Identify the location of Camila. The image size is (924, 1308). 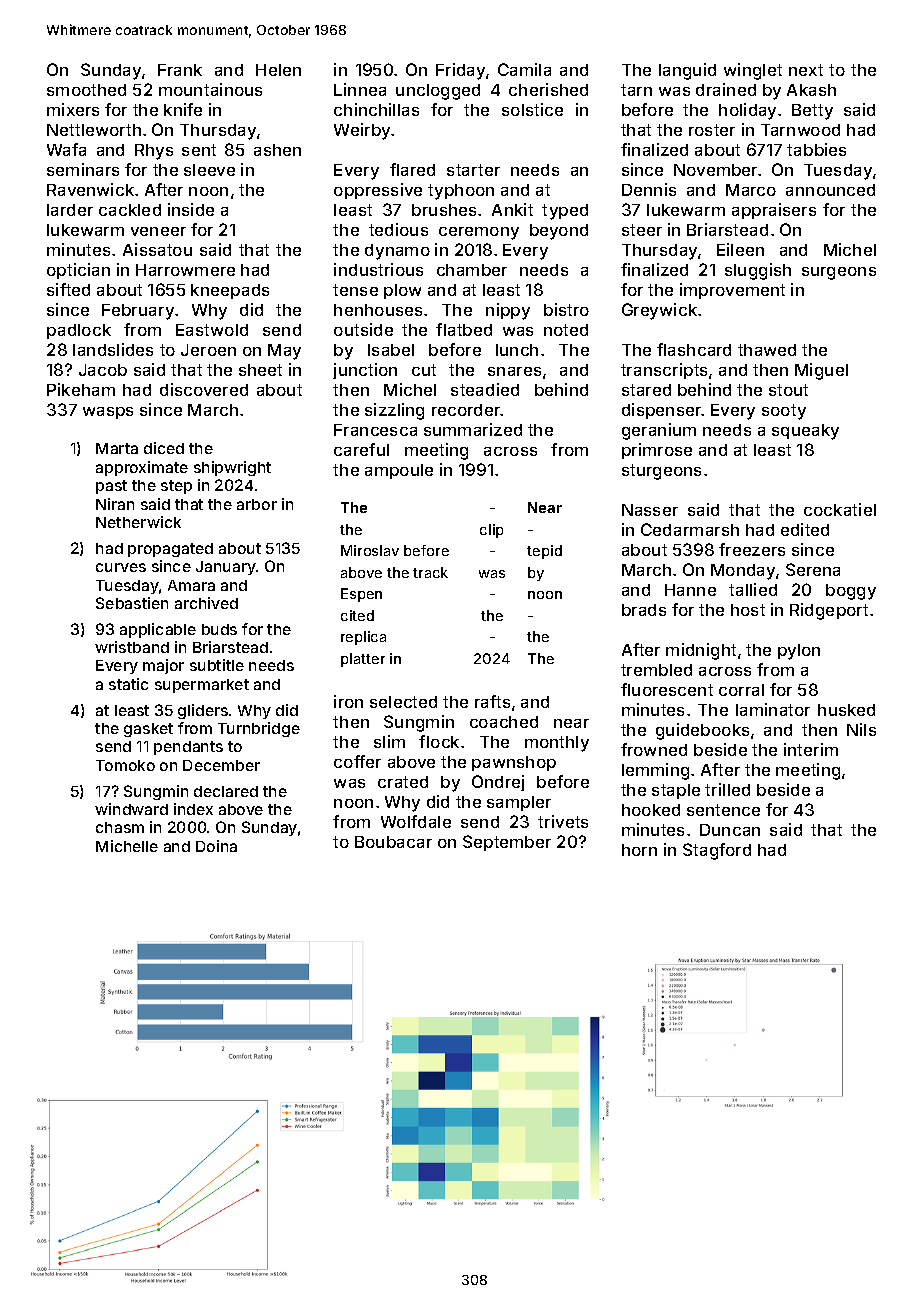
(524, 69).
